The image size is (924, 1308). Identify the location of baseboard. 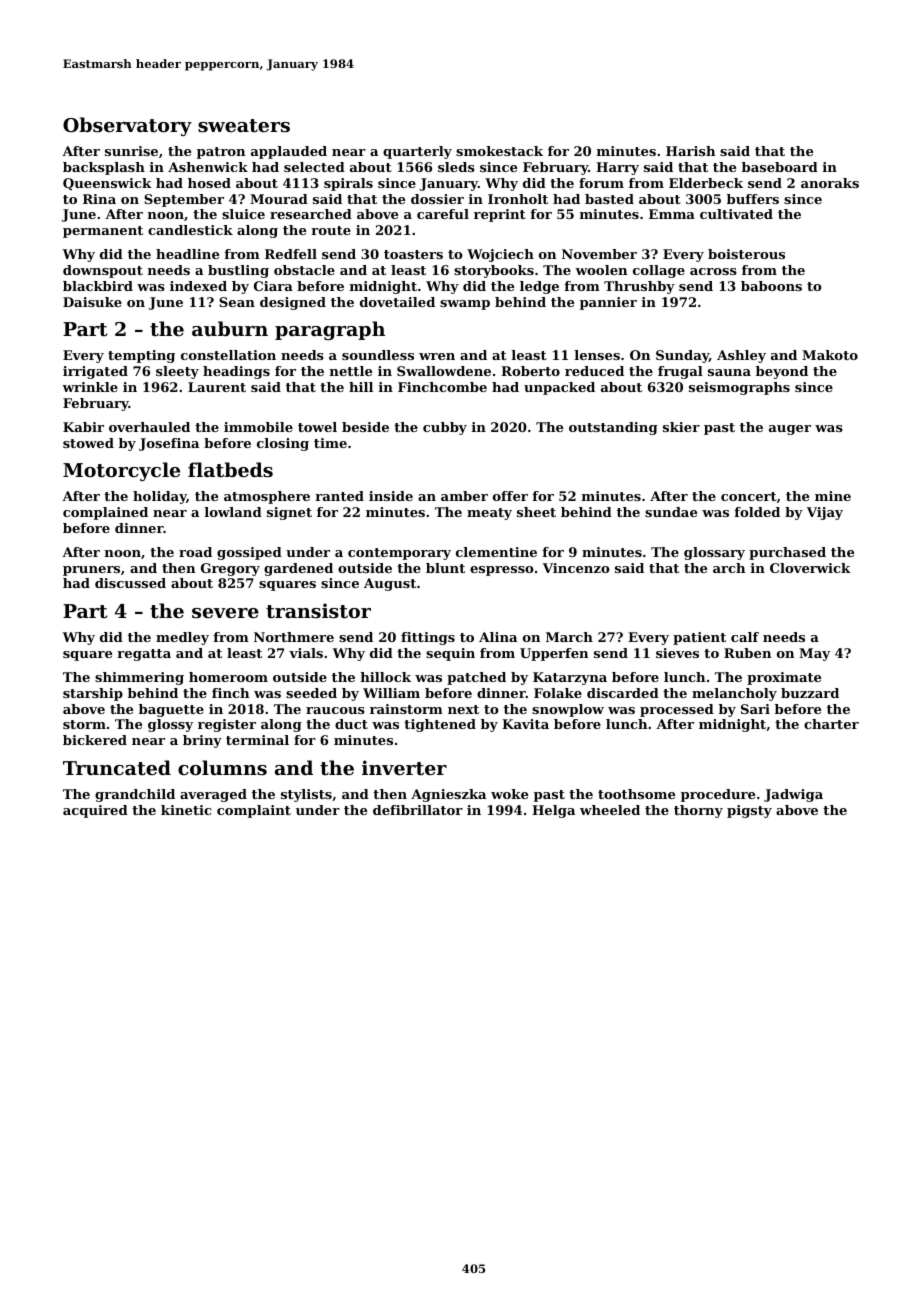
(780, 167).
